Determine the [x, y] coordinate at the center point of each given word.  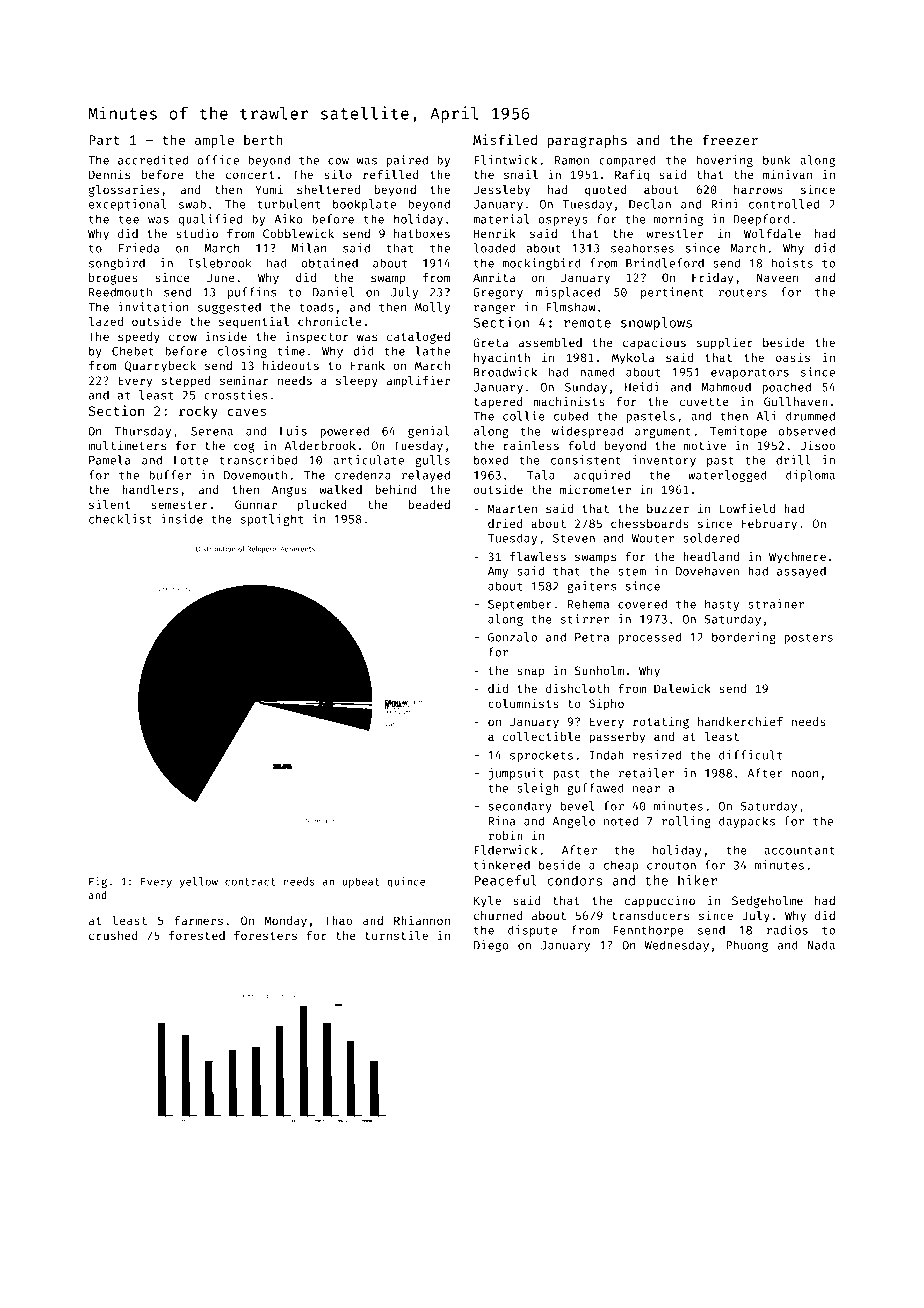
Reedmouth [120, 292]
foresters [265, 935]
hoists [792, 263]
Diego [491, 946]
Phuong [747, 946]
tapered [498, 403]
